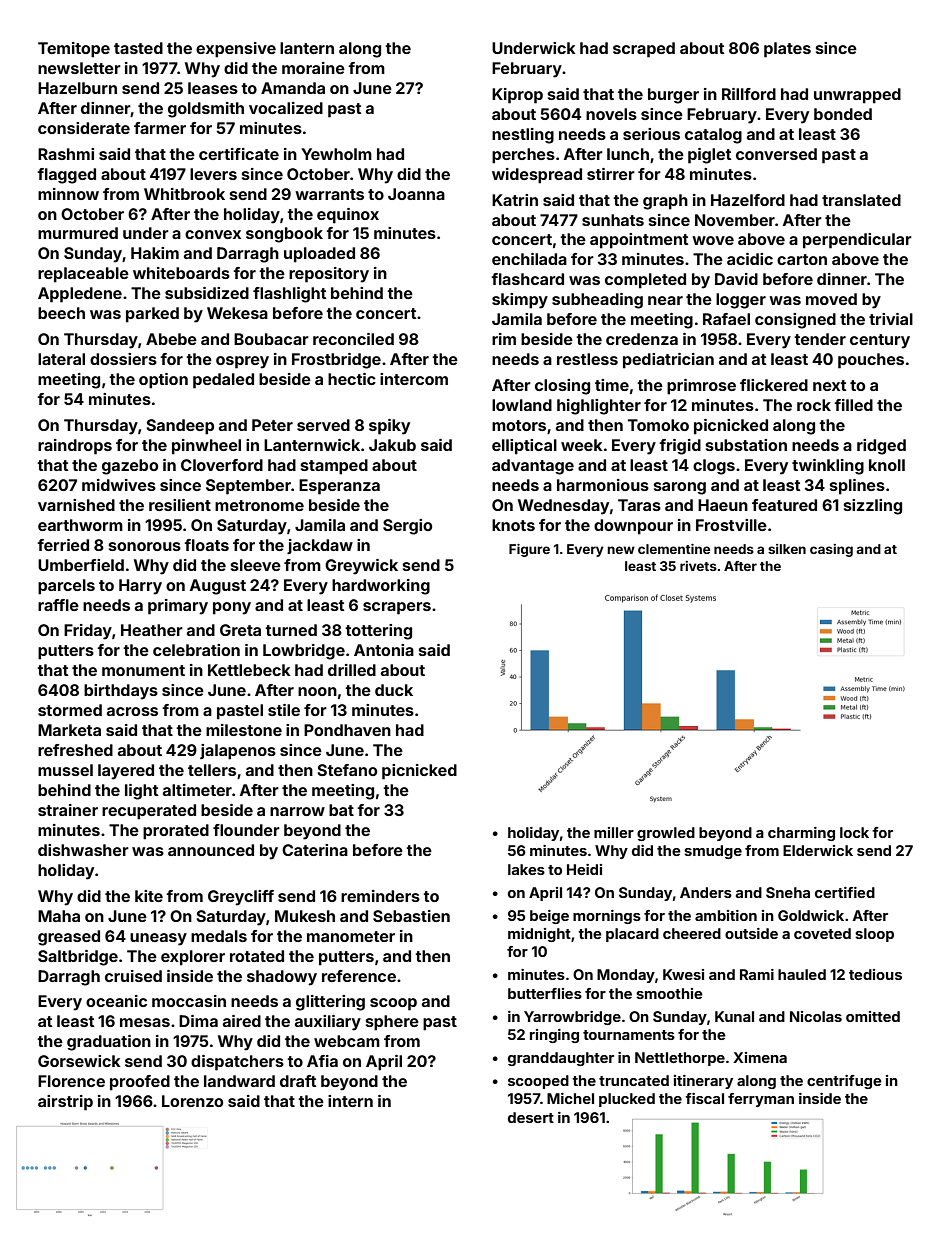 The width and height of the screenshot is (952, 1233). I want to click on Temitope, so click(74, 50).
